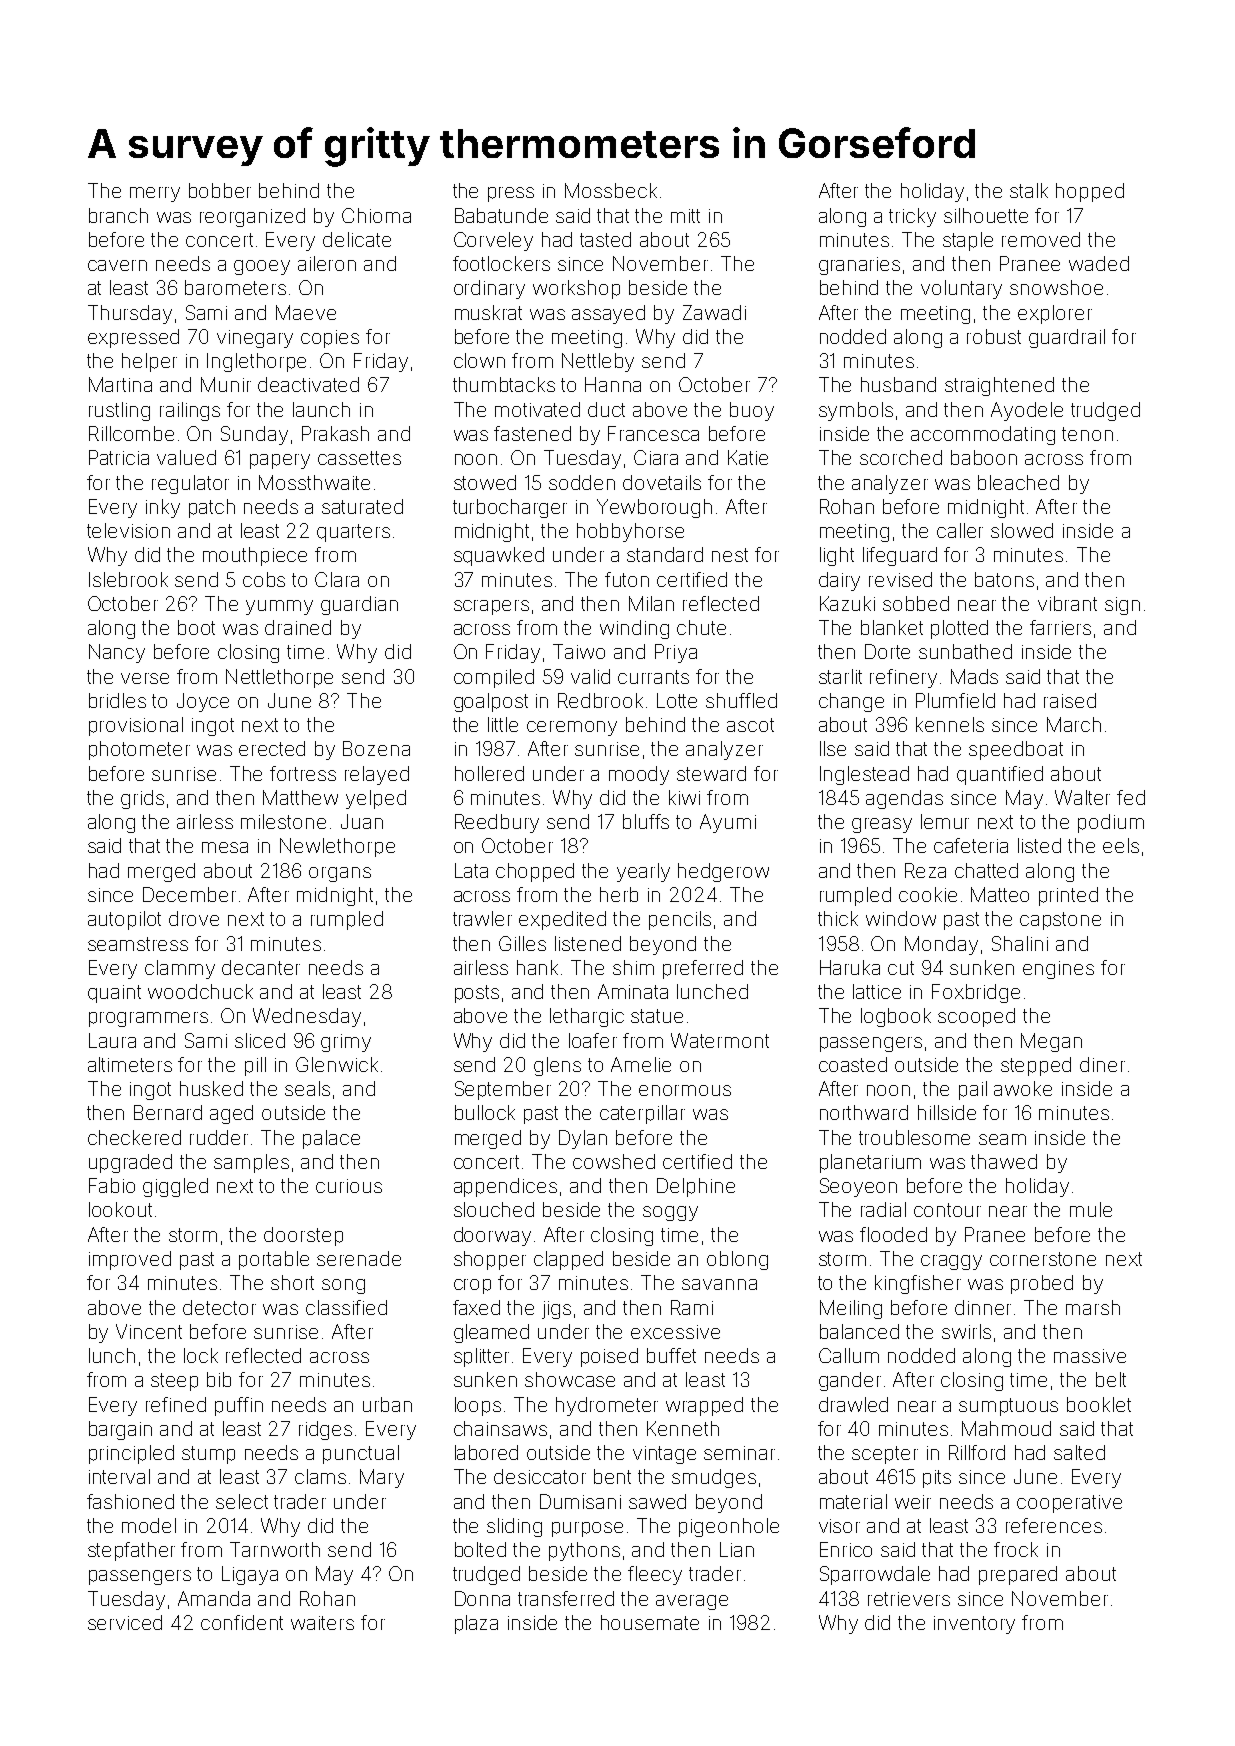 The image size is (1235, 1746). What do you see at coordinates (1067, 603) in the document?
I see `vibrant` at bounding box center [1067, 603].
